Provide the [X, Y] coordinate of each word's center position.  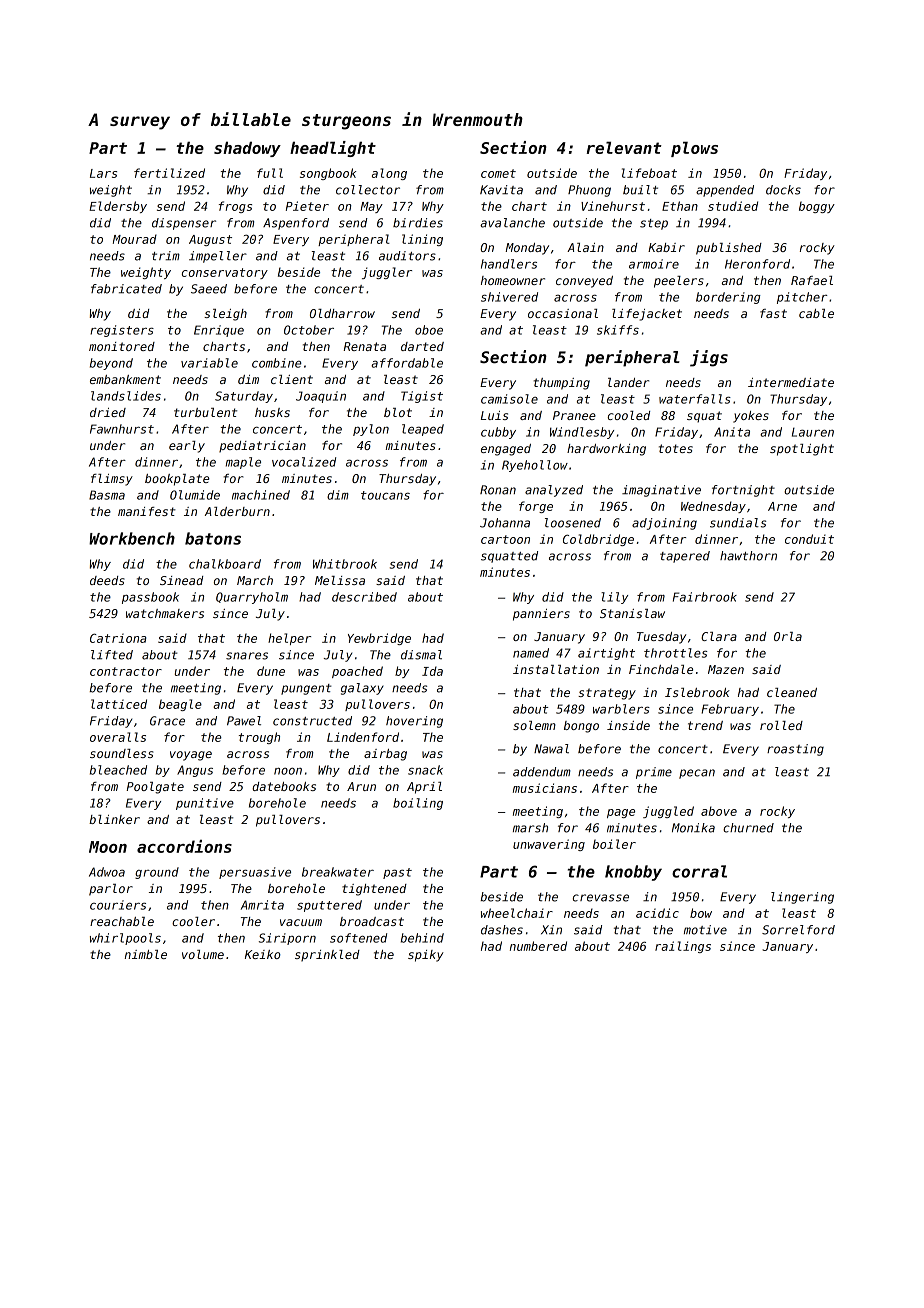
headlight [333, 149]
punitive [205, 804]
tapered [685, 557]
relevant [624, 147]
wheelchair [517, 913]
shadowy [247, 149]
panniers [541, 615]
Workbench [132, 538]
